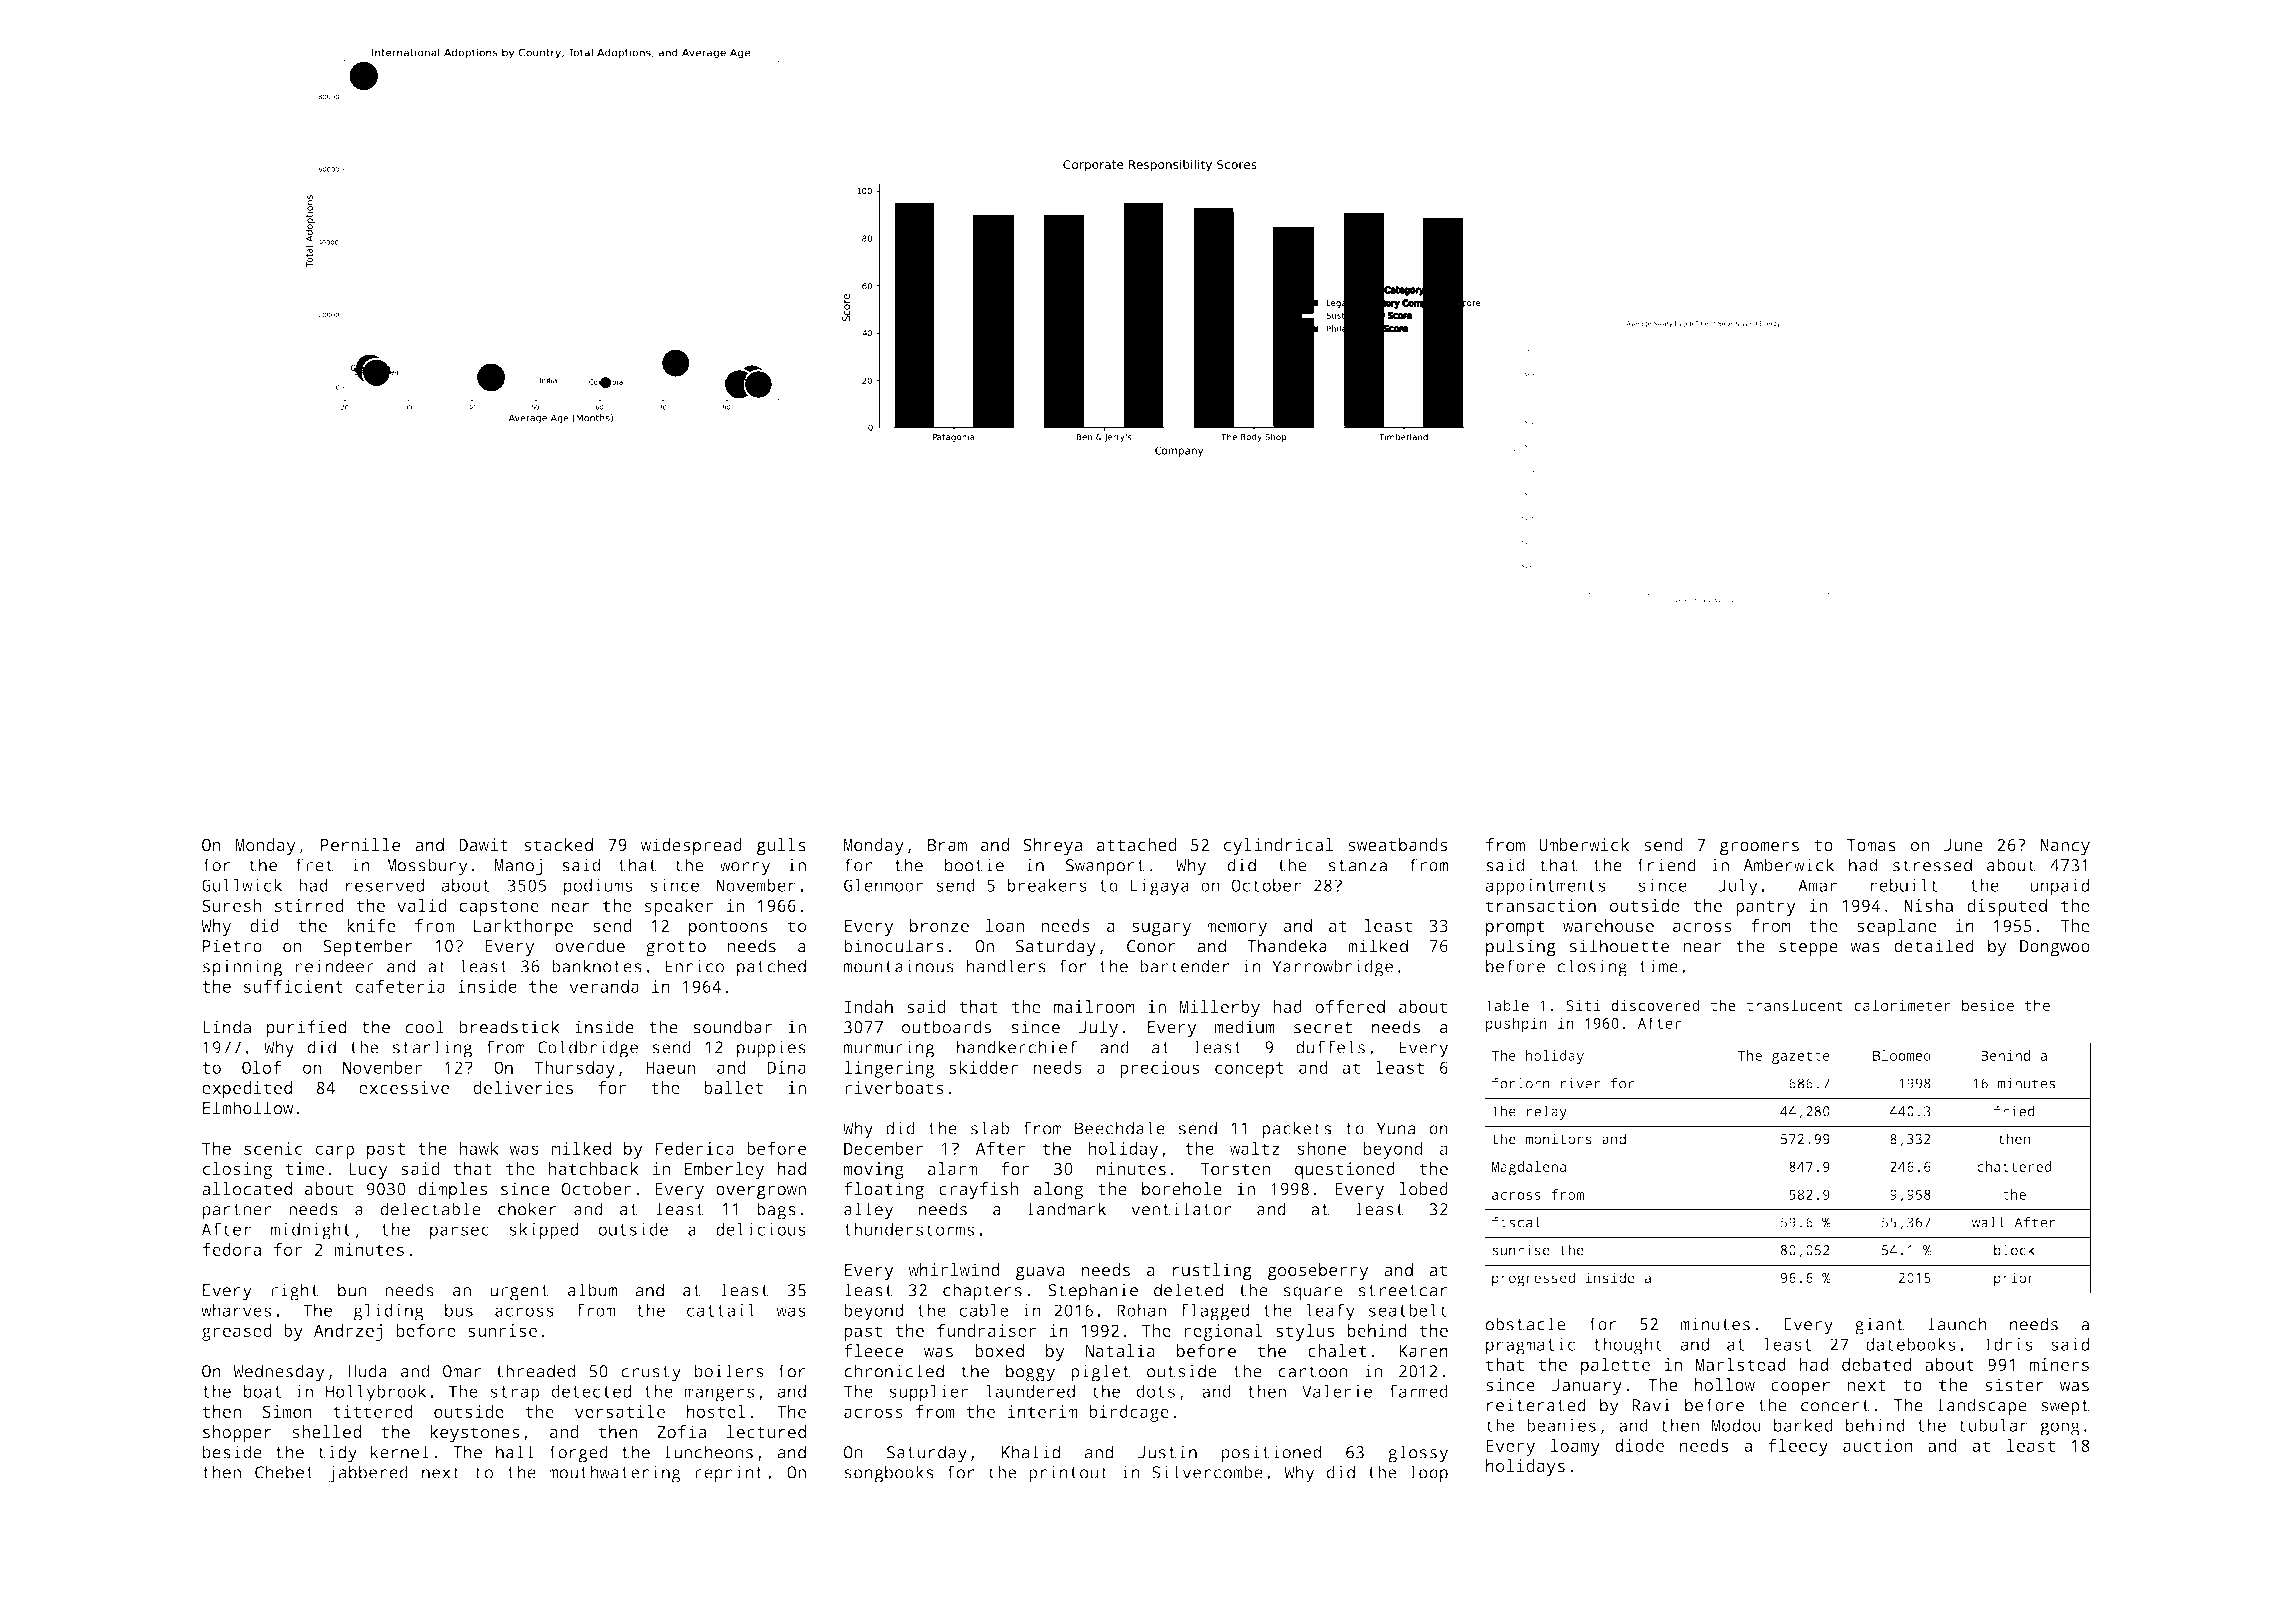 The height and width of the screenshot is (1620, 2292). Describe the element at coordinates (1546, 887) in the screenshot. I see `appointments` at that location.
